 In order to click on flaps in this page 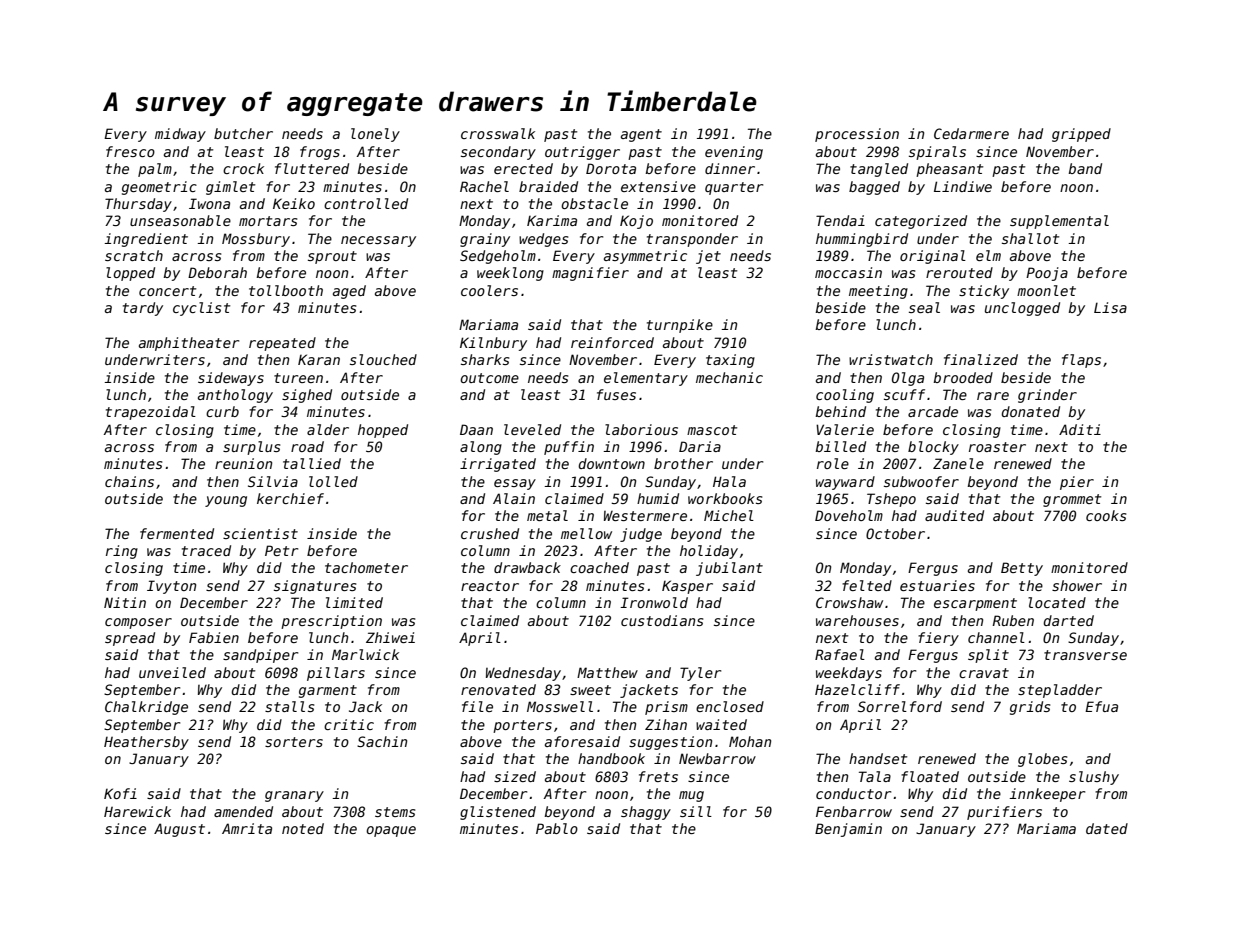, I will do `click(1081, 361)`.
